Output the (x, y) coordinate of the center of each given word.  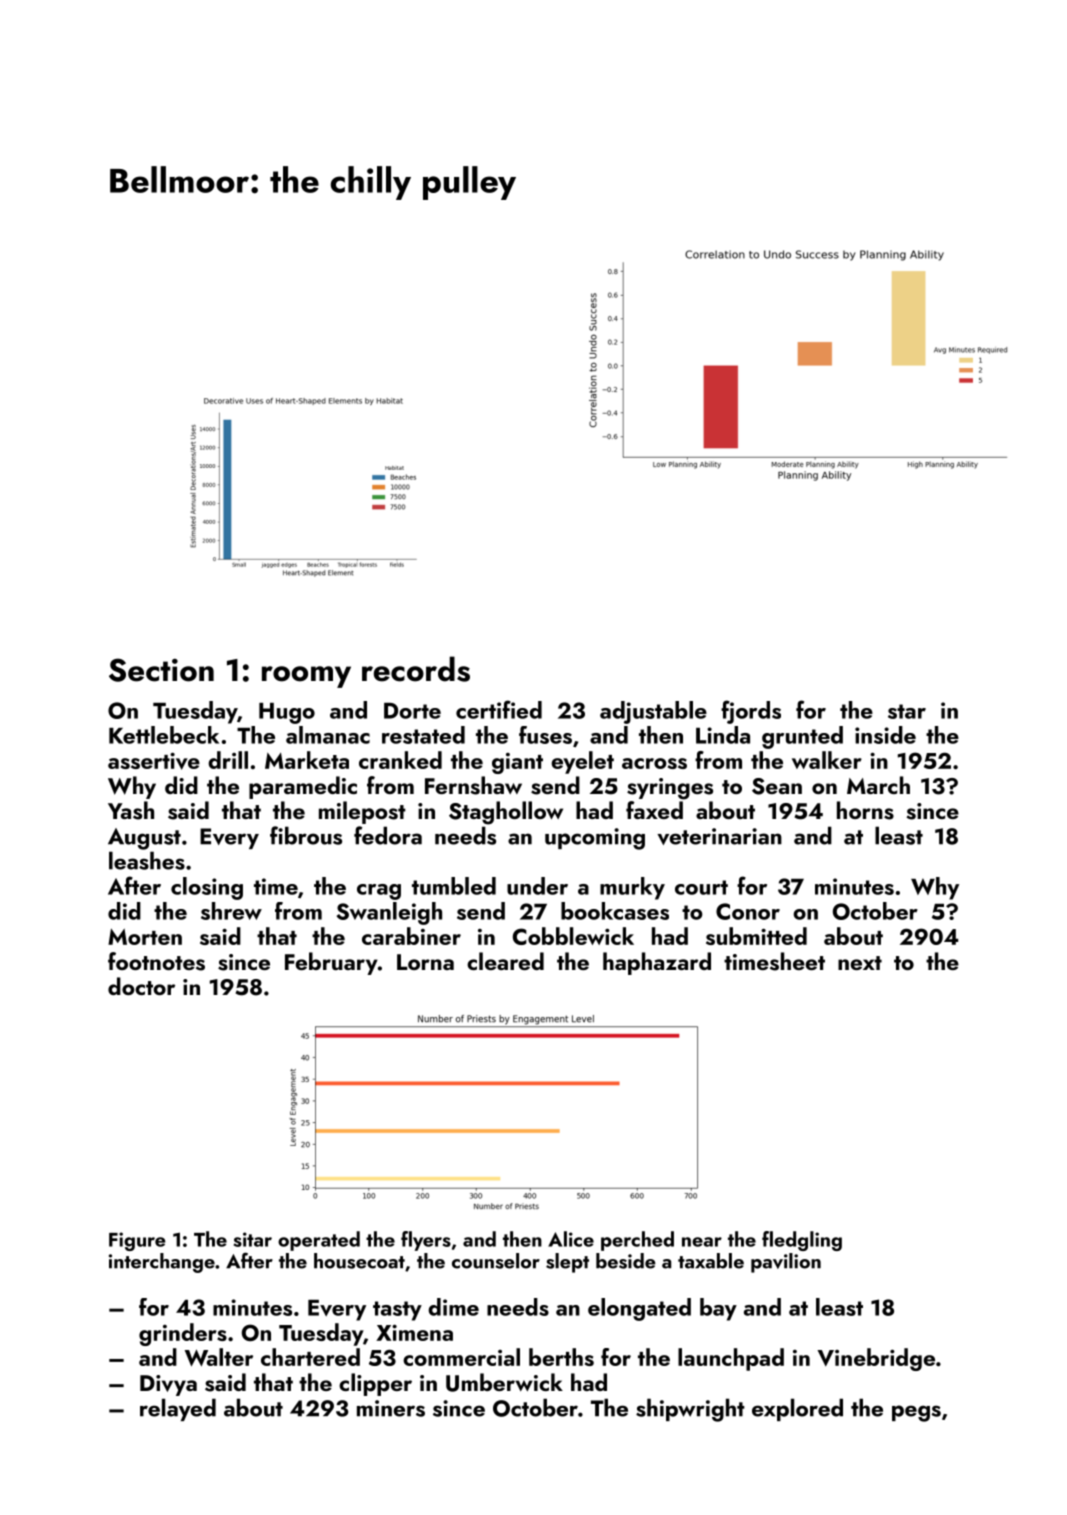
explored (797, 1409)
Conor (748, 911)
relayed (178, 1409)
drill (228, 760)
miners (391, 1408)
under (537, 886)
